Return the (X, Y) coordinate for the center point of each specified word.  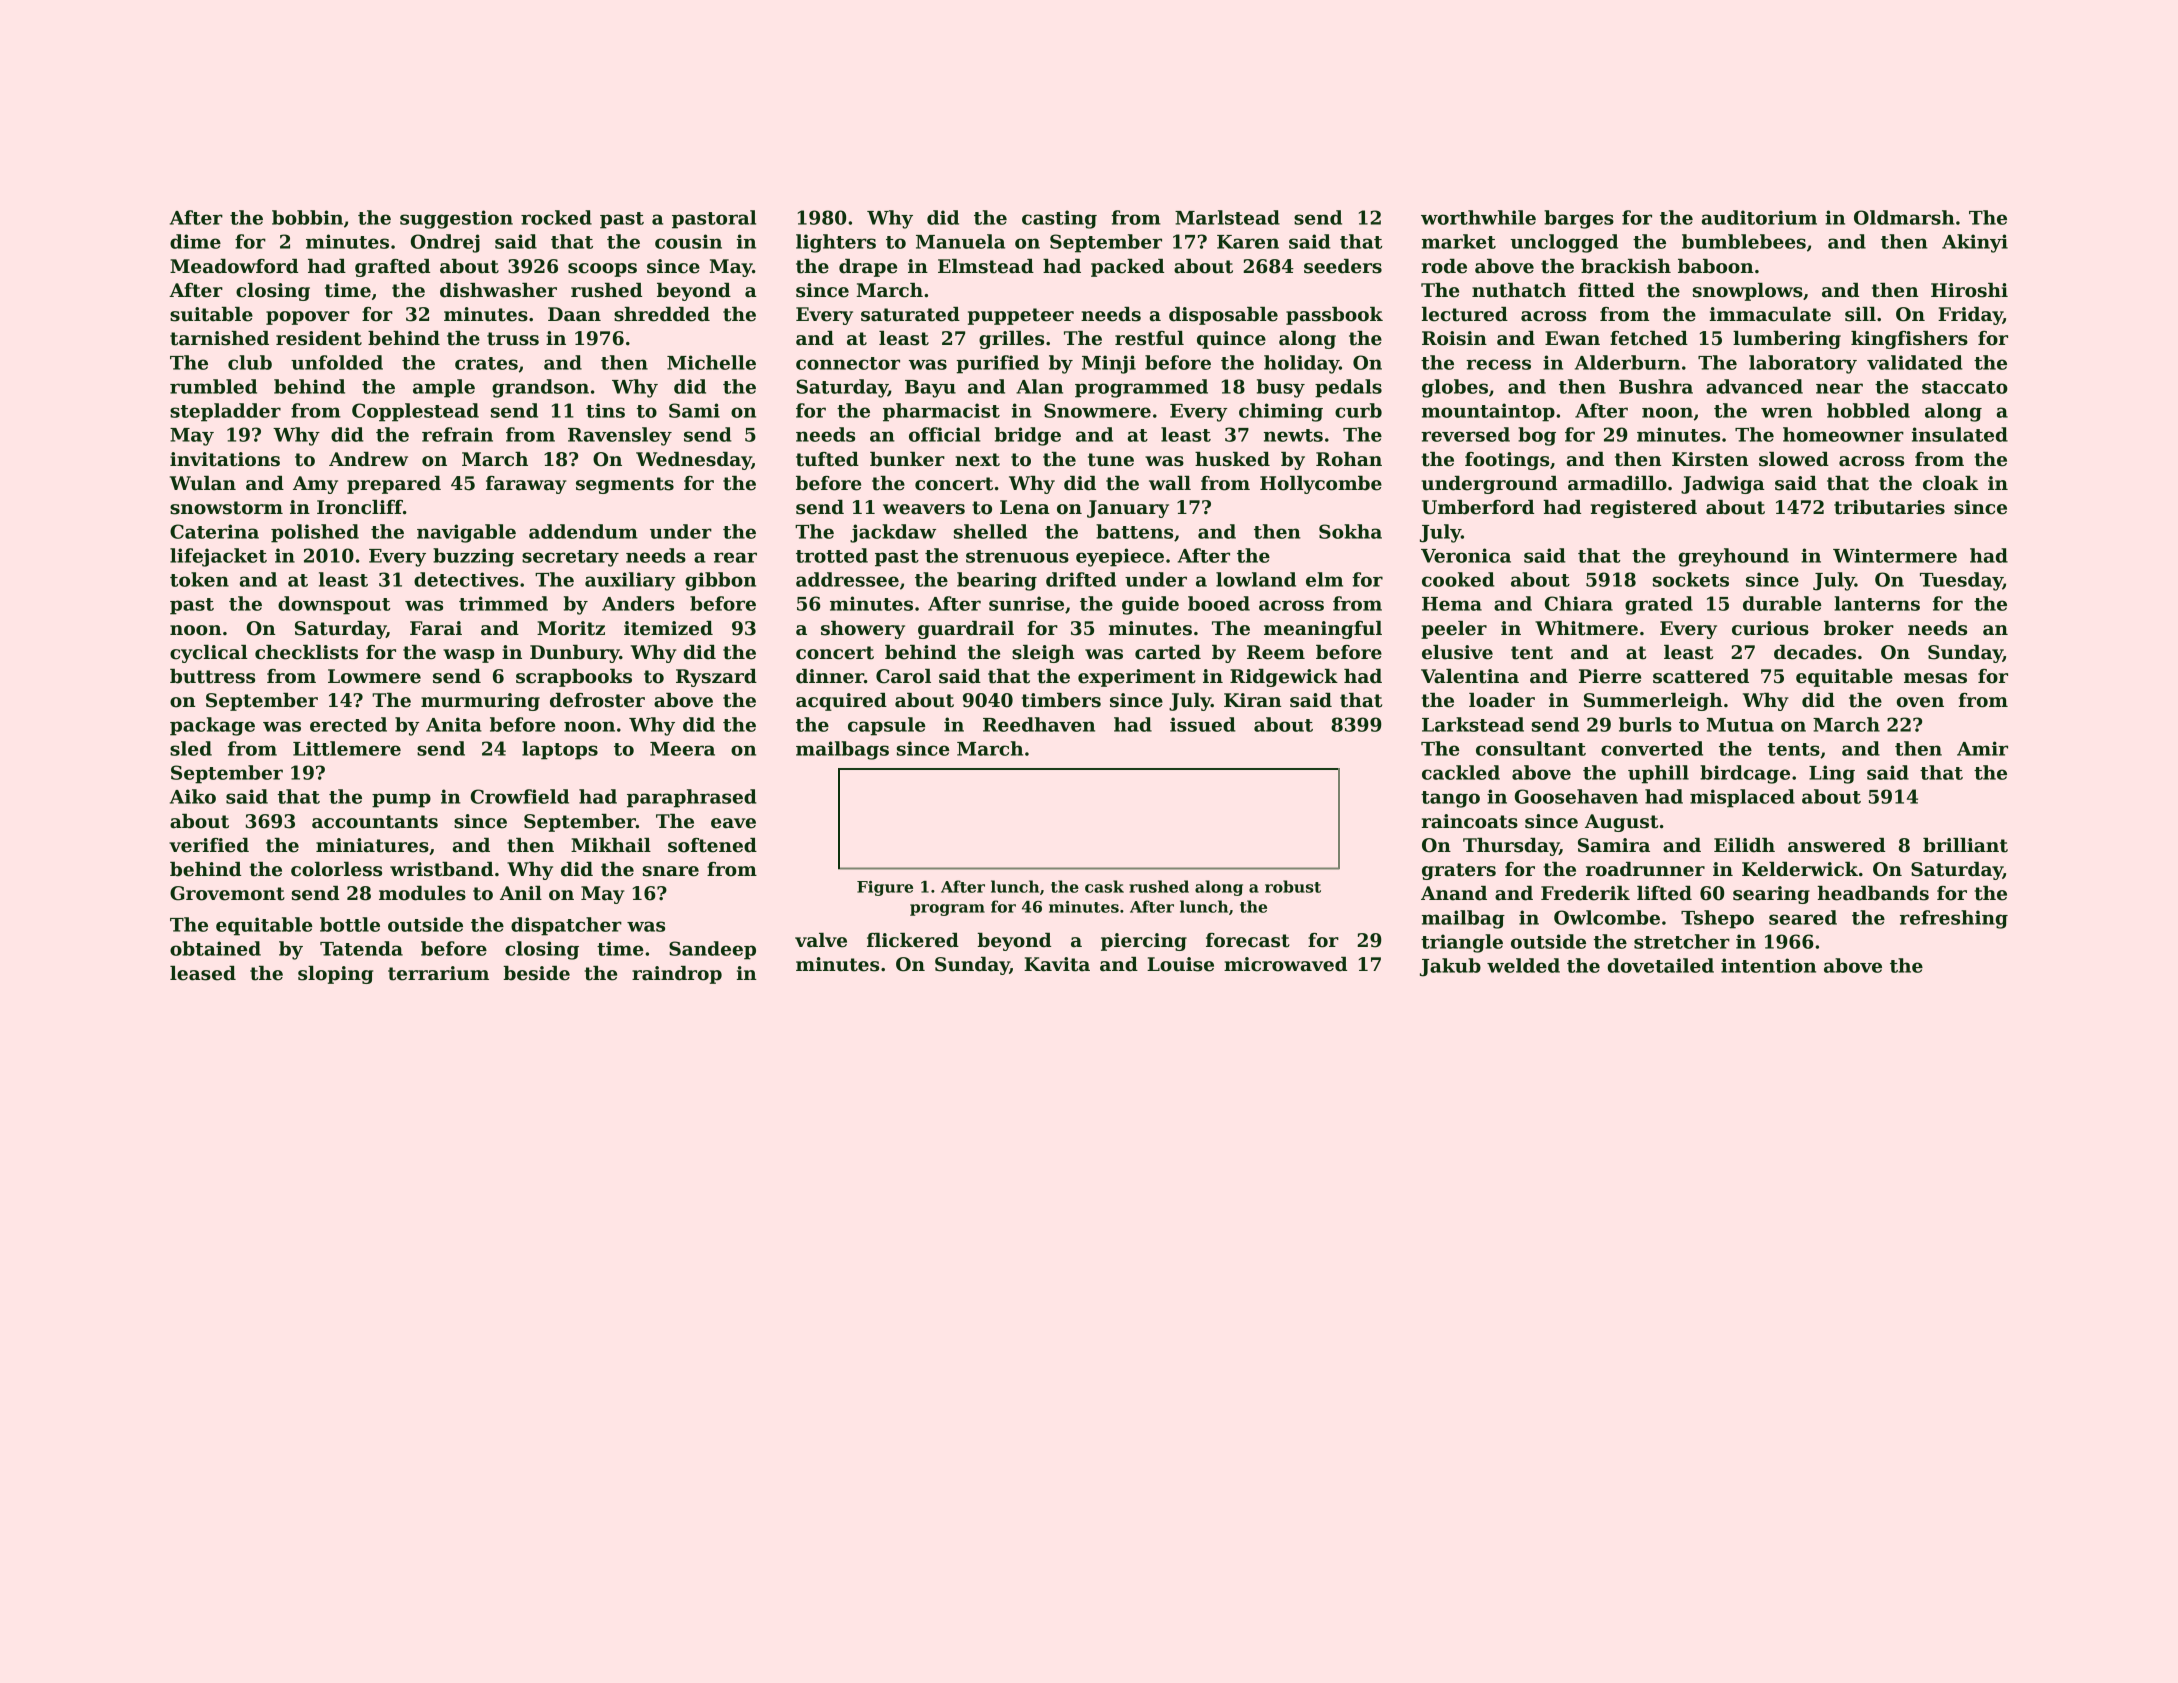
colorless (336, 869)
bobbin (307, 217)
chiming (1281, 412)
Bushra (1656, 386)
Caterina (214, 531)
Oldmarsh (1904, 217)
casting (1059, 219)
